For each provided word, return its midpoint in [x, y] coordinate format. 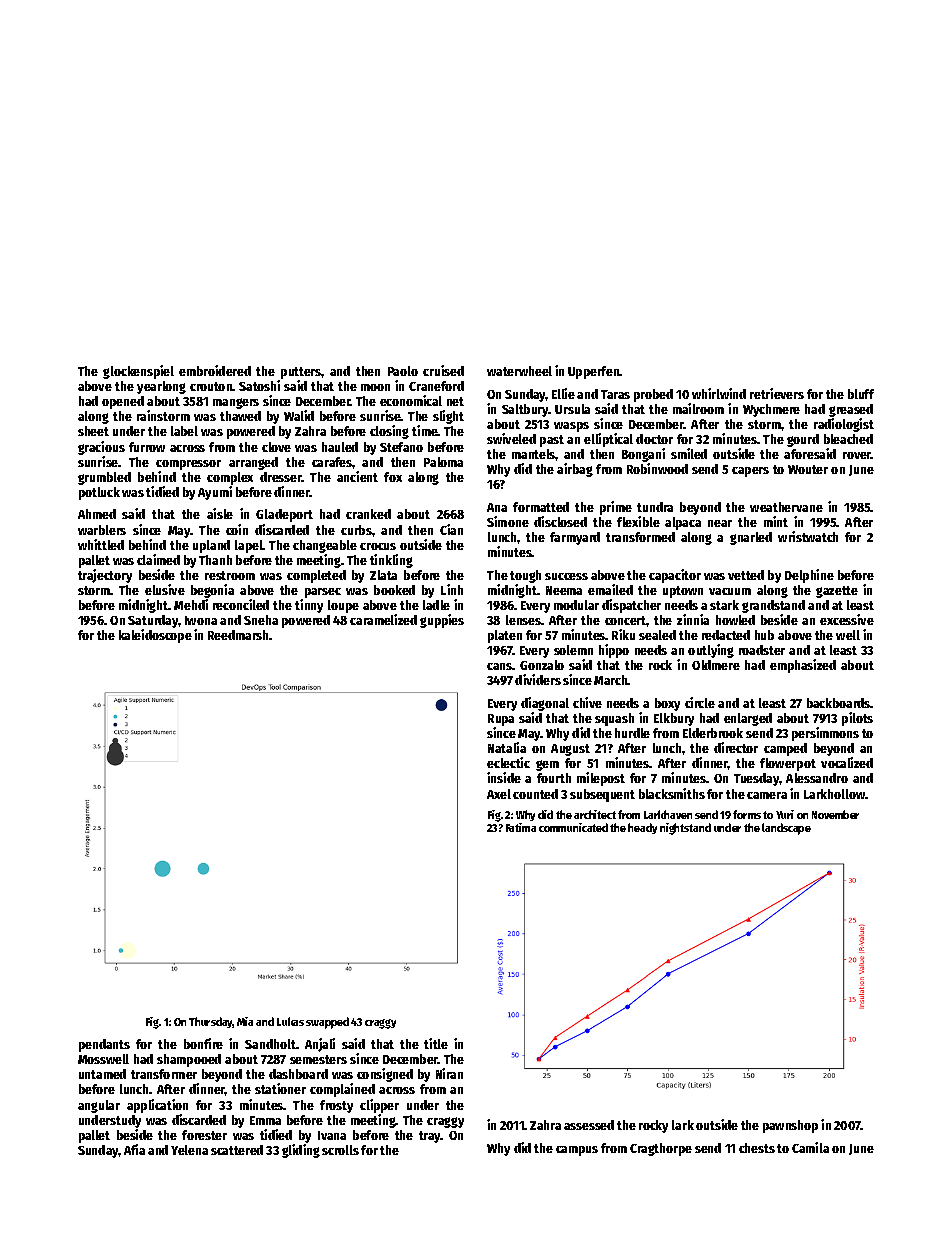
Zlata [383, 575]
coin [237, 529]
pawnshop [790, 1126]
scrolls [340, 1150]
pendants [104, 1045]
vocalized [847, 762]
